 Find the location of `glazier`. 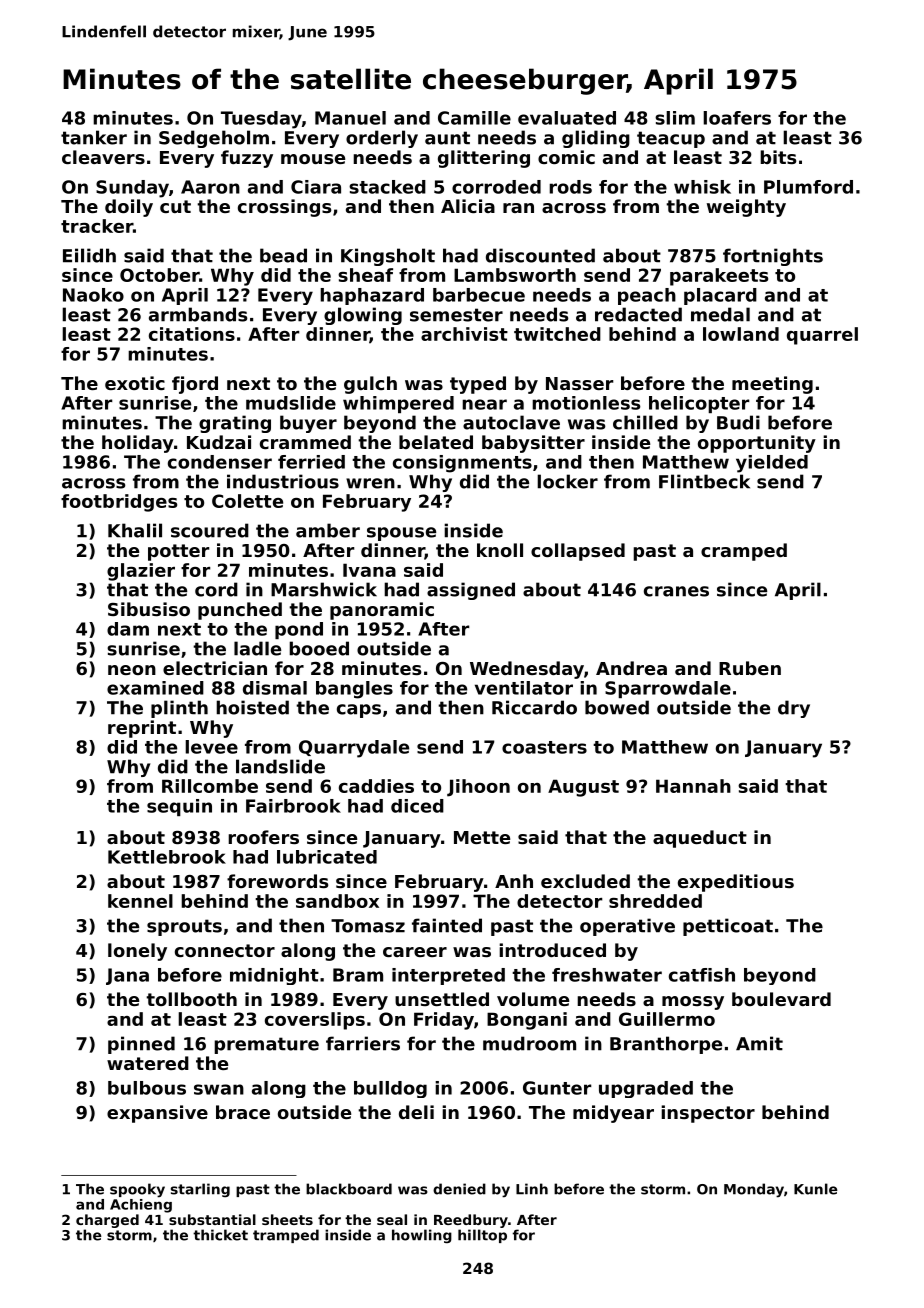

glazier is located at coordinates (141, 572).
